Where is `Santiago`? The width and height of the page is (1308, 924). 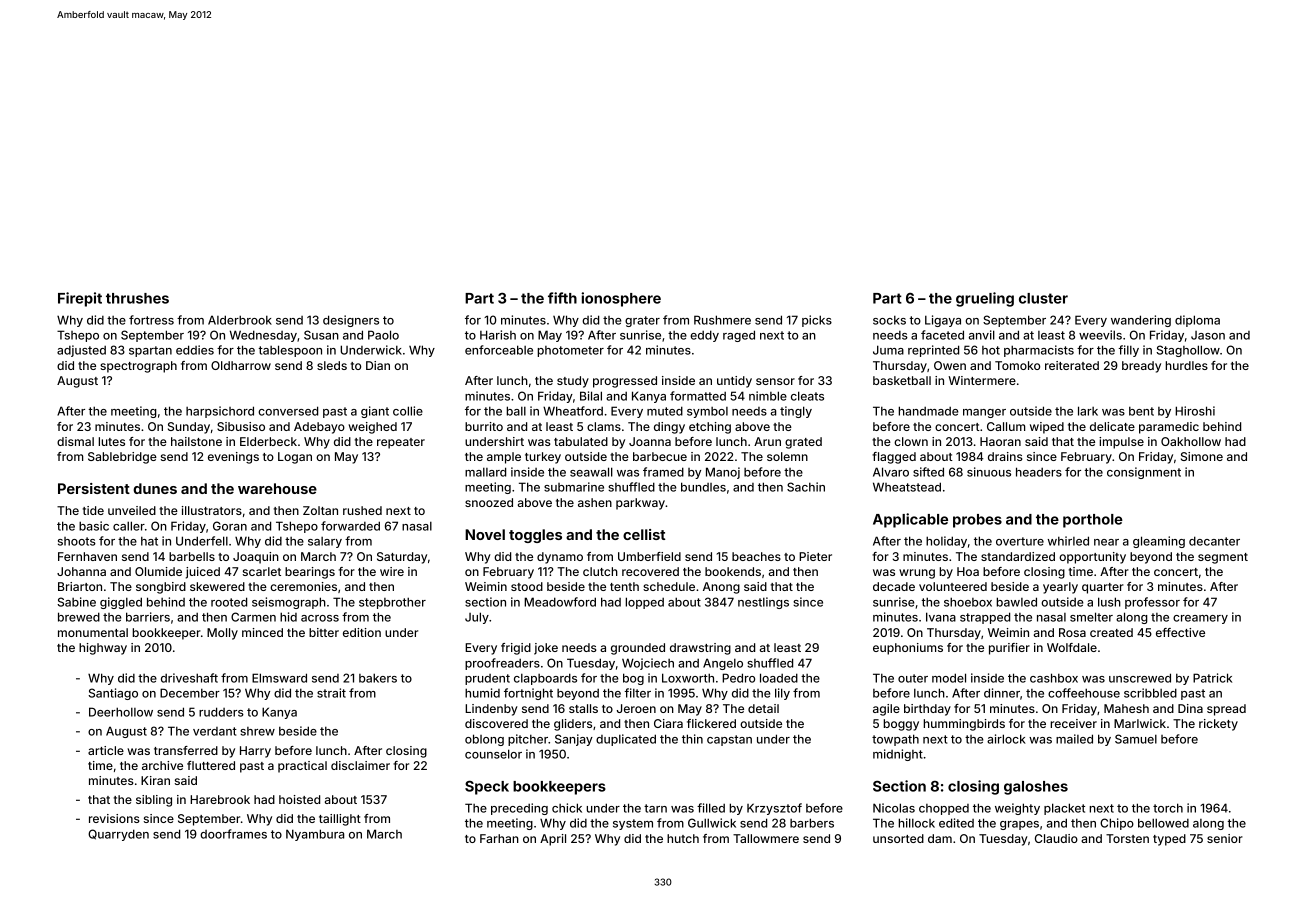
Santiago is located at coordinates (113, 694).
